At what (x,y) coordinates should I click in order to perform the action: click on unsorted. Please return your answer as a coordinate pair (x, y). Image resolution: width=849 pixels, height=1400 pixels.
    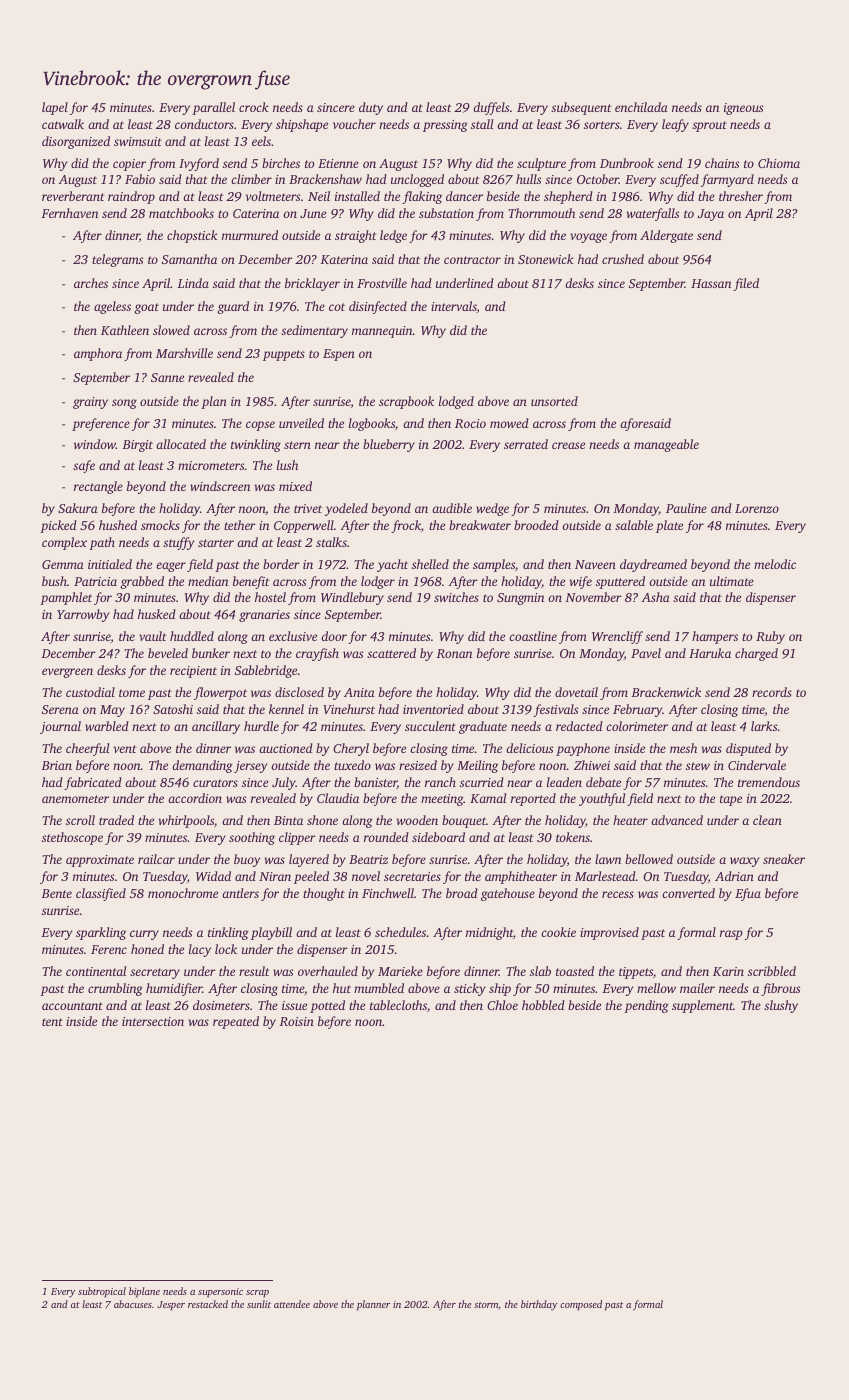
    Looking at the image, I should click on (554, 401).
